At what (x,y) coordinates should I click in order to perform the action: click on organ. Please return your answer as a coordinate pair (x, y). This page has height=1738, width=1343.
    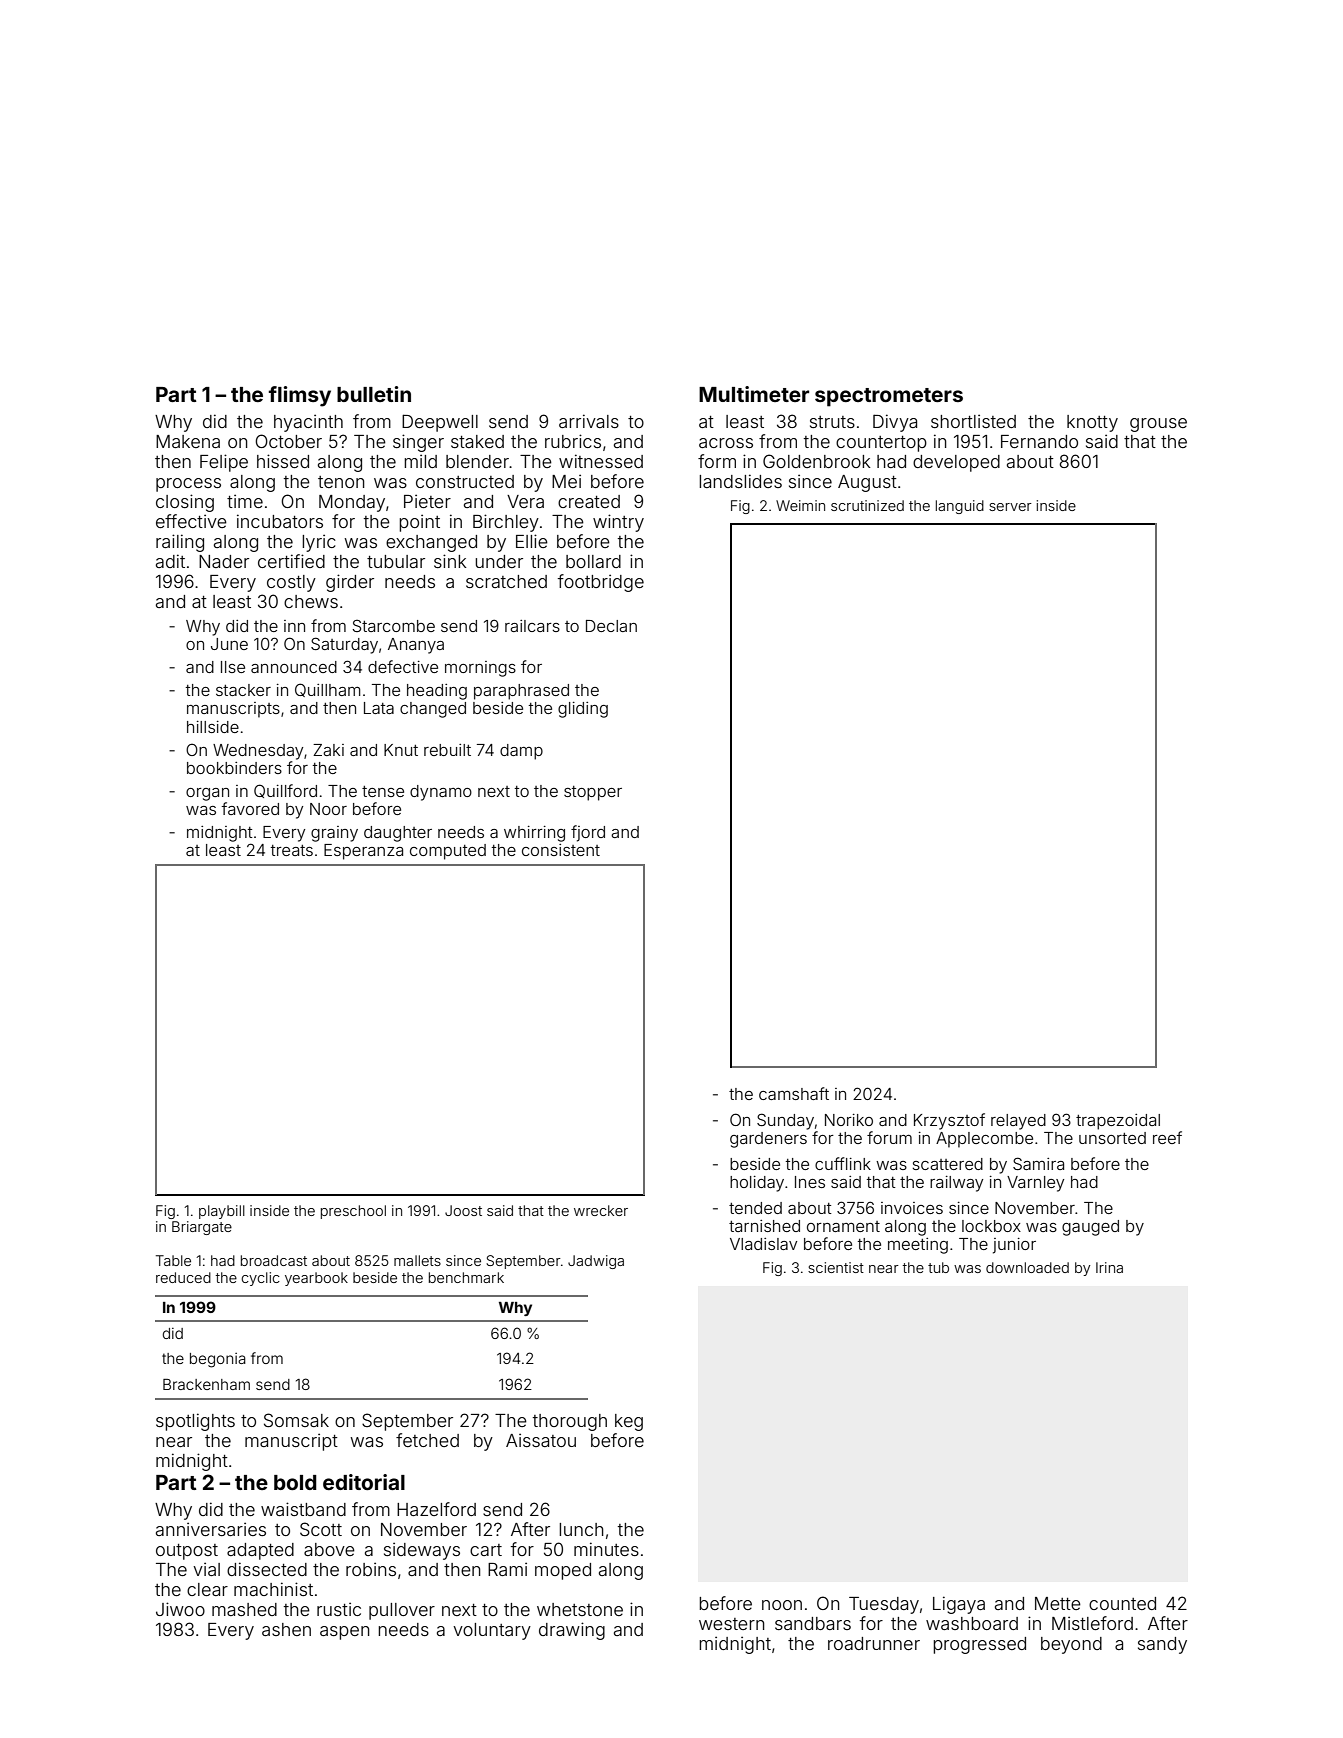
    Looking at the image, I should click on (207, 794).
